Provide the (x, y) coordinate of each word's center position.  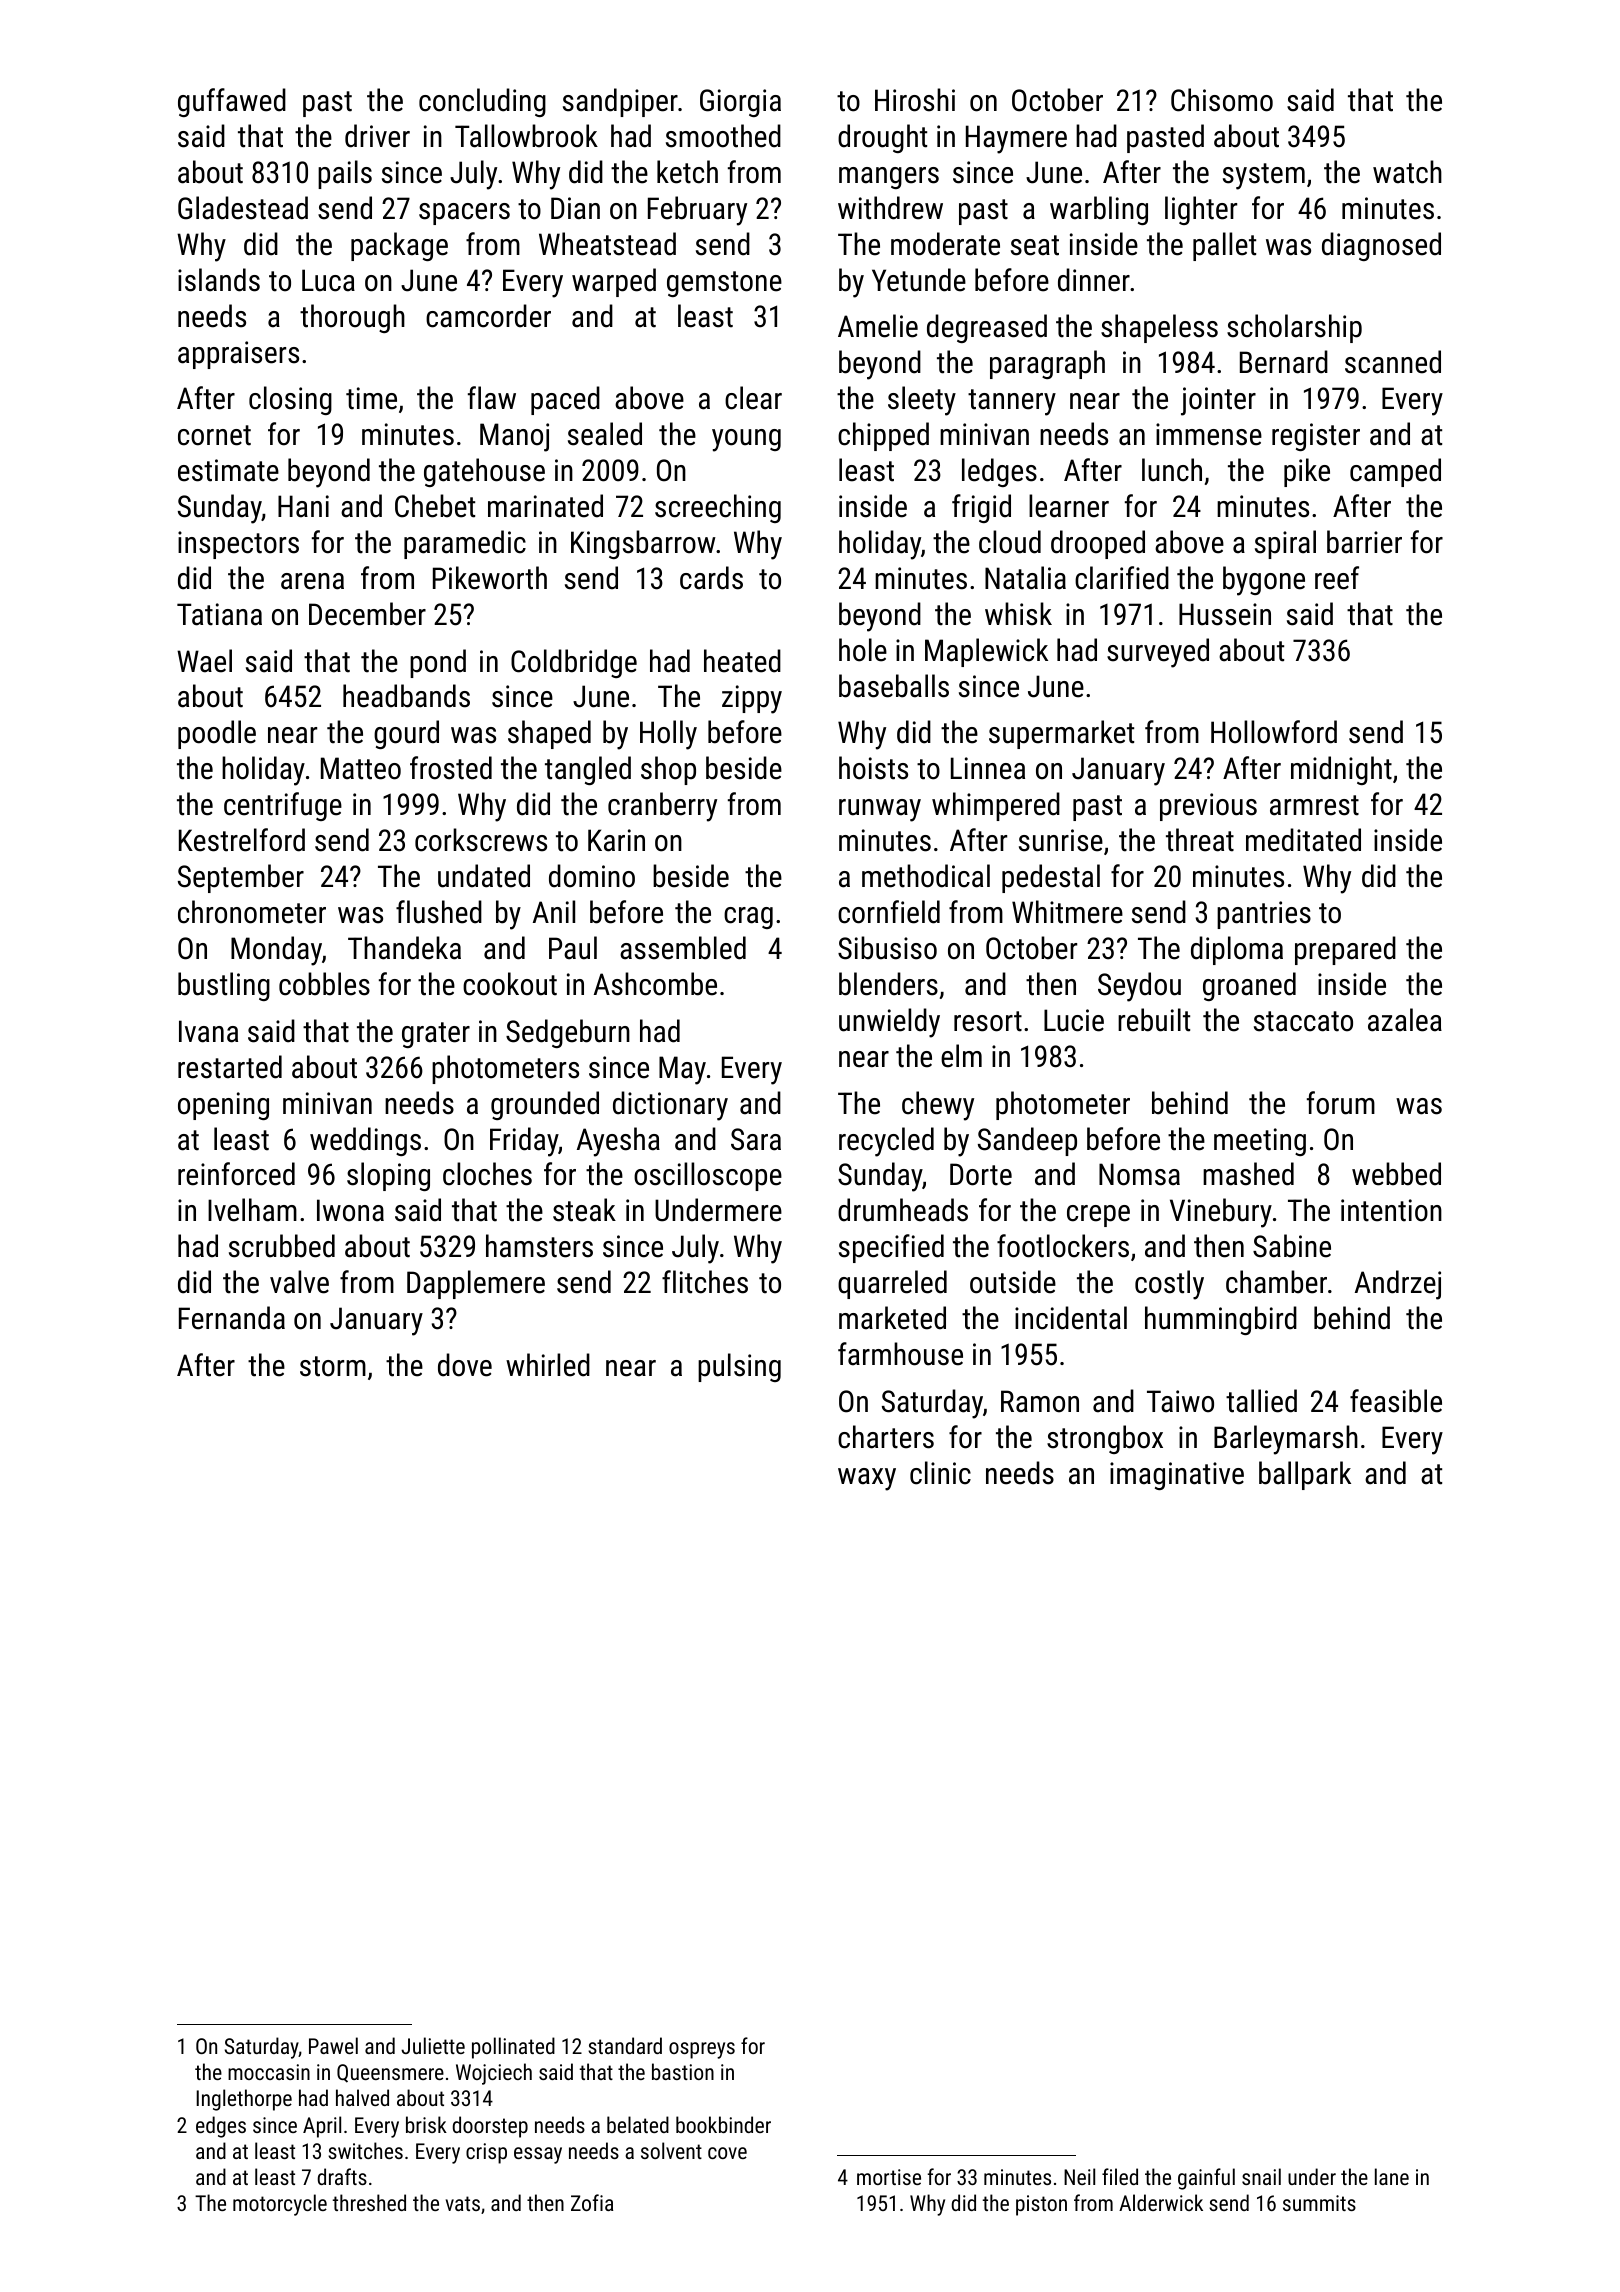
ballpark (1305, 1475)
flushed (439, 912)
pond (438, 663)
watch (1407, 172)
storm (333, 1366)
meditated (1303, 840)
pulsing (739, 1367)
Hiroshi (915, 100)
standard (625, 2045)
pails (345, 174)
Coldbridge (574, 663)
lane (1392, 2176)
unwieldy (889, 1023)
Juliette (433, 2045)
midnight (1341, 770)
